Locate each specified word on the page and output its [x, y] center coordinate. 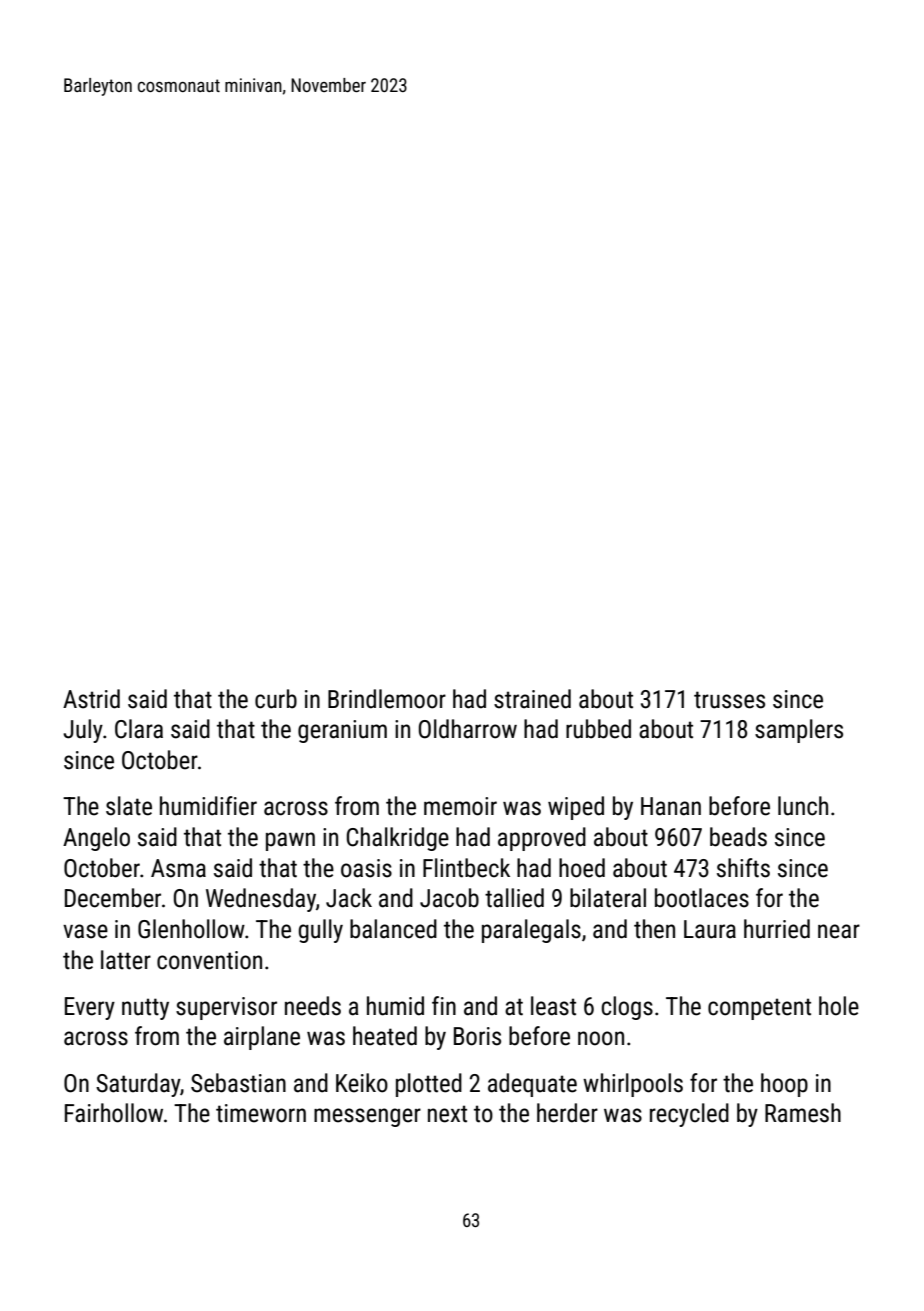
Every [90, 1008]
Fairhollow [114, 1113]
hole [839, 1006]
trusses [729, 700]
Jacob [449, 898]
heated [385, 1036]
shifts [743, 868]
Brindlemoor [387, 699]
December [113, 898]
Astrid [91, 699]
